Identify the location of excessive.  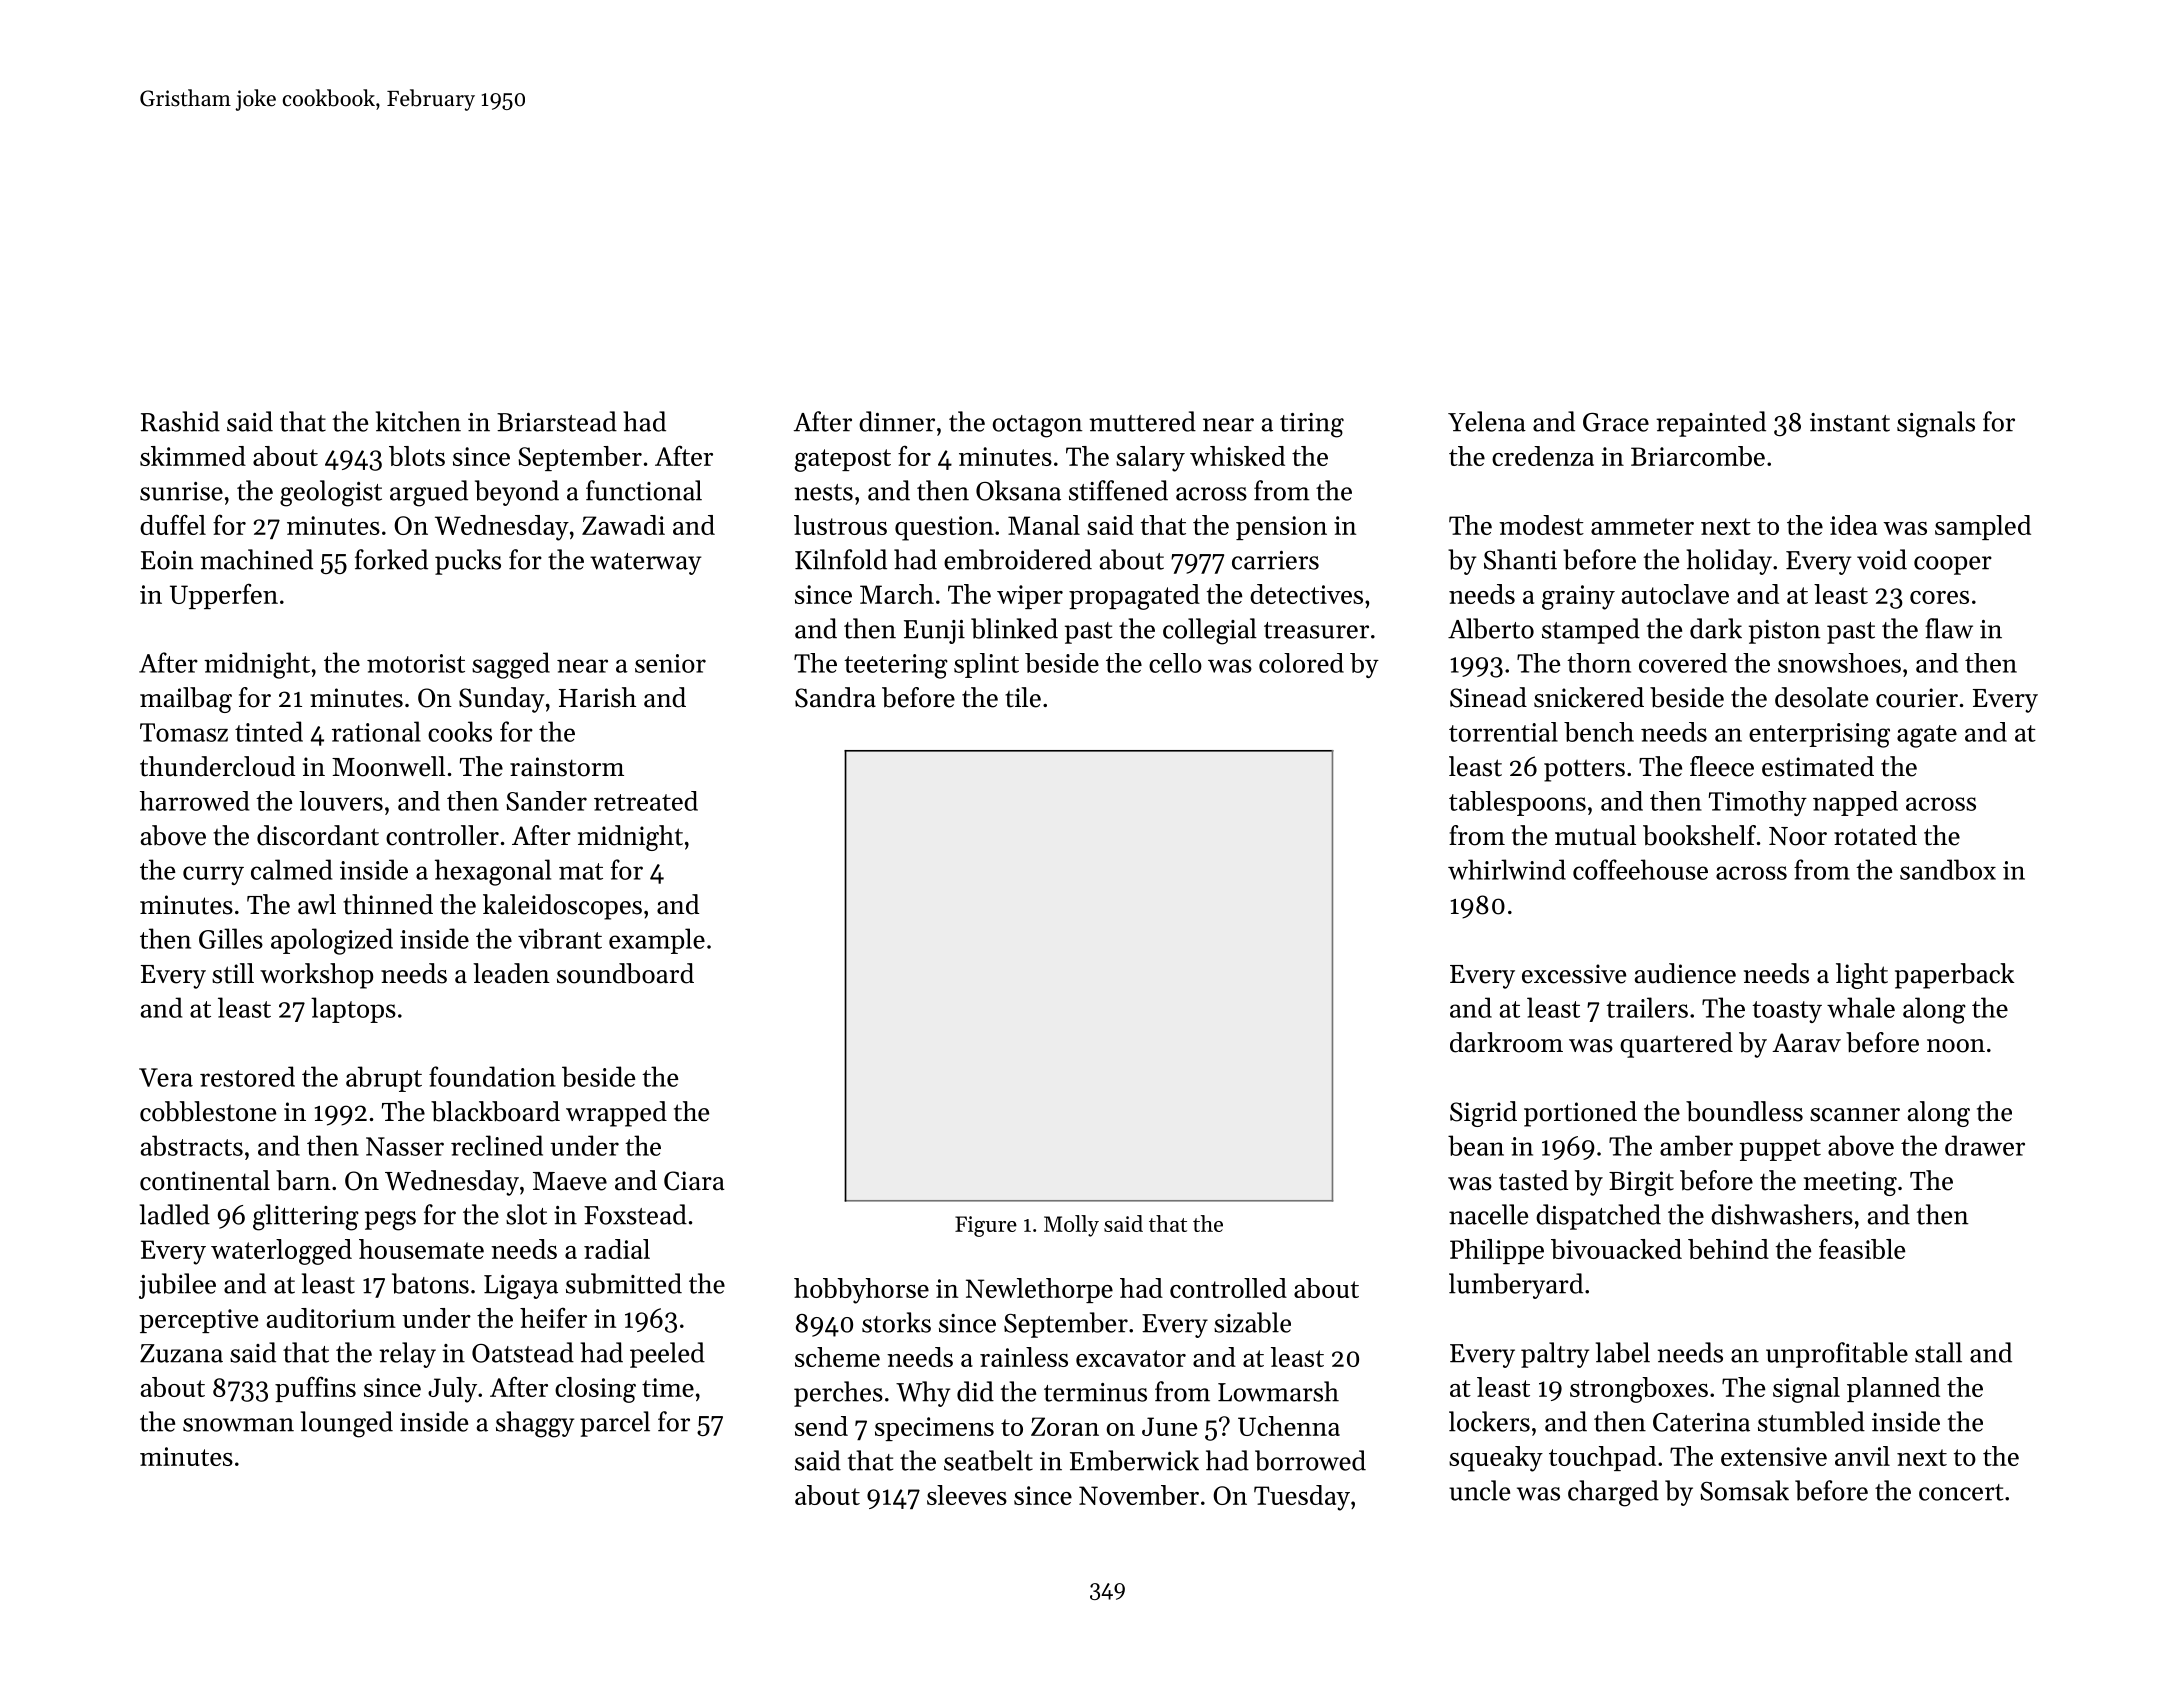
(1574, 974).
